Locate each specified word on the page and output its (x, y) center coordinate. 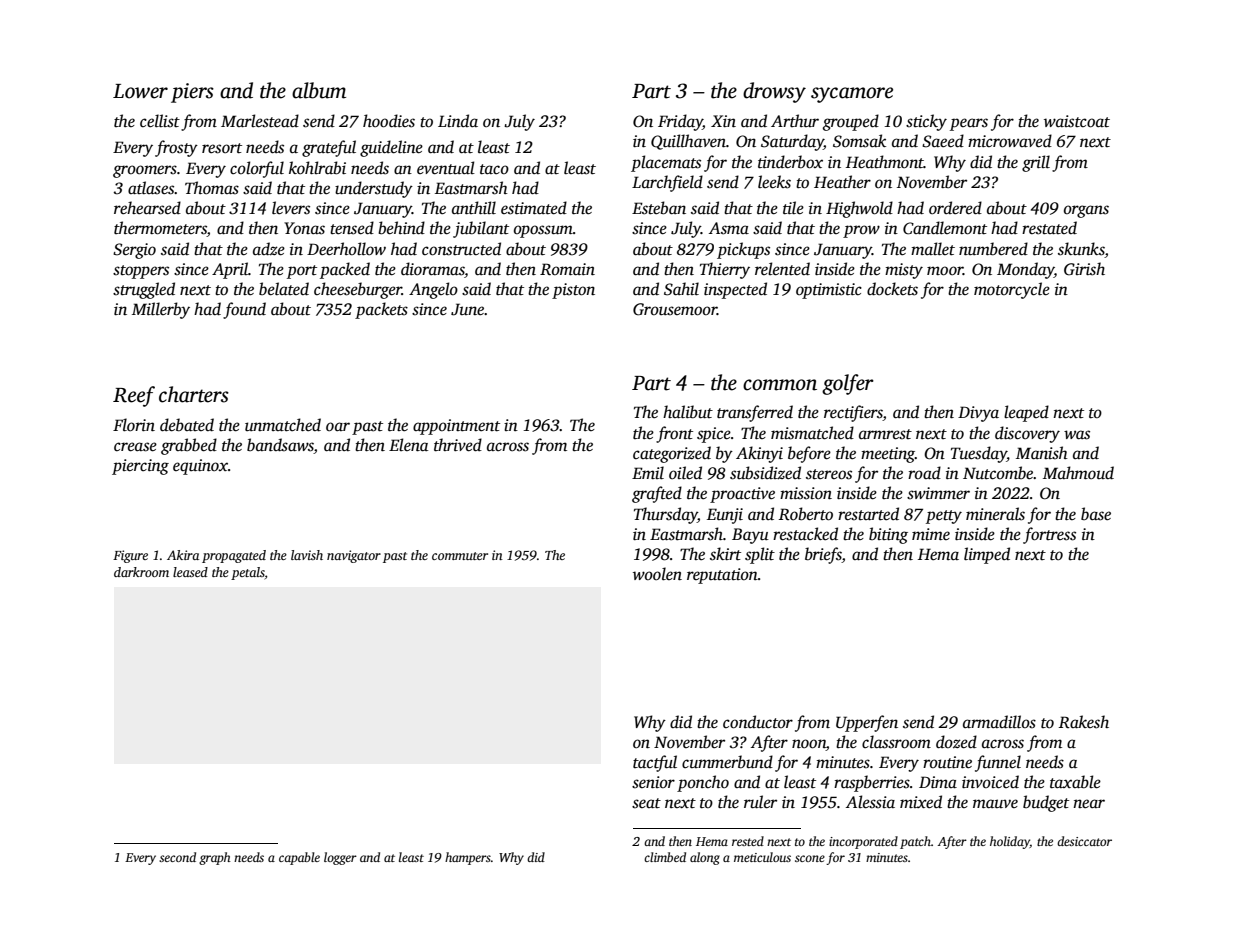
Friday (680, 122)
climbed (665, 857)
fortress (1049, 535)
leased (190, 572)
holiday (1010, 842)
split (760, 555)
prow (861, 231)
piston (573, 291)
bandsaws (280, 446)
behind (401, 228)
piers (192, 93)
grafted (657, 494)
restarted (868, 514)
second (177, 857)
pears (969, 124)
